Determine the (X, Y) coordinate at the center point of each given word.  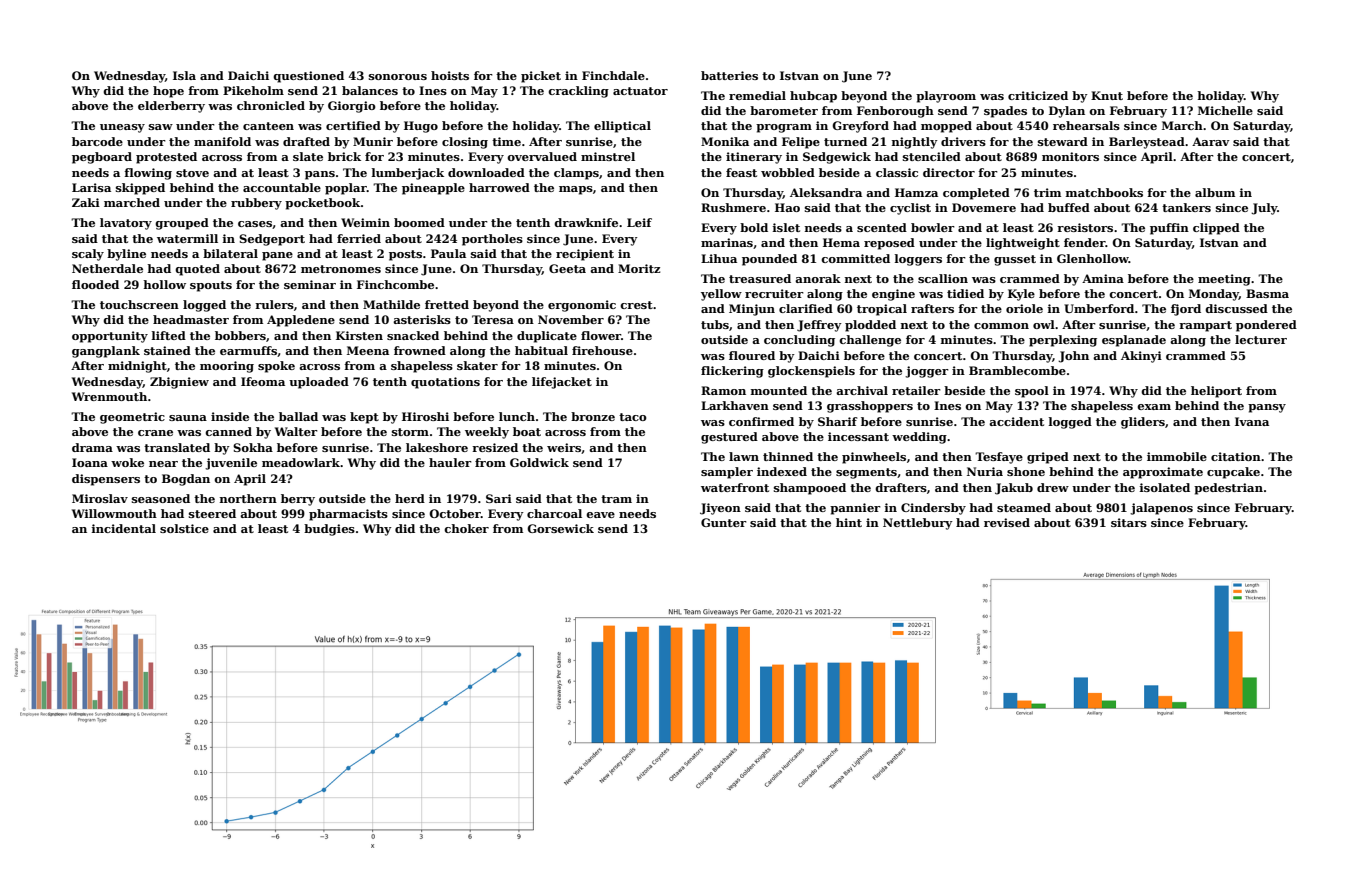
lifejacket (562, 383)
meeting (1224, 280)
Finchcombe (395, 284)
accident (1016, 421)
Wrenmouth (109, 396)
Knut (1107, 95)
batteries (729, 75)
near (163, 464)
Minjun (752, 310)
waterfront (735, 487)
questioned (308, 77)
